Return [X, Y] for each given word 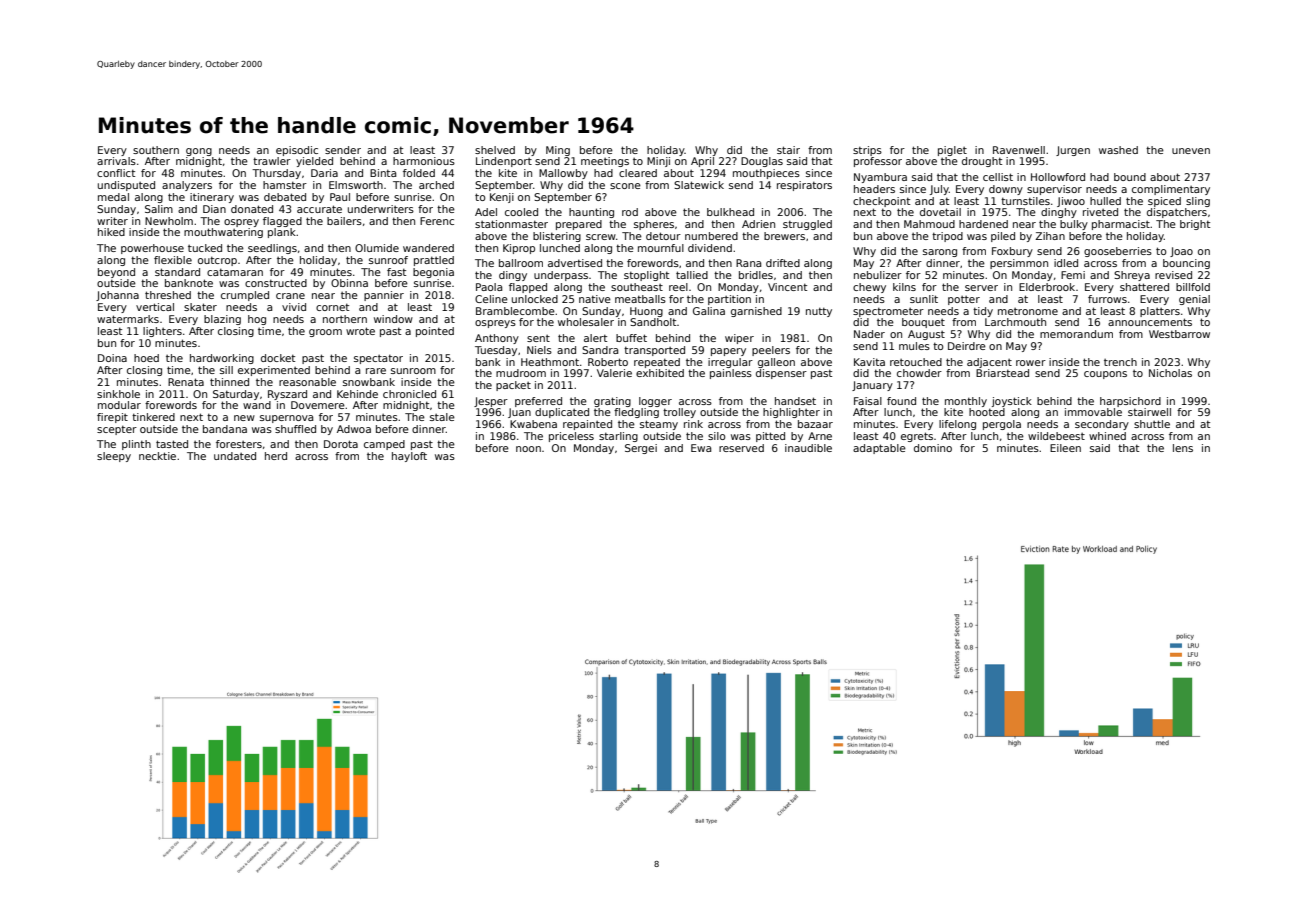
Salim [159, 209]
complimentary [1171, 190]
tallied [692, 275]
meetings [605, 162]
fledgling [636, 413]
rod [630, 212]
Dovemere [318, 405]
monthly [966, 402]
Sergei [641, 449]
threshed [168, 295]
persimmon [1019, 264]
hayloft [409, 457]
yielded [314, 162]
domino [933, 448]
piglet [952, 151]
